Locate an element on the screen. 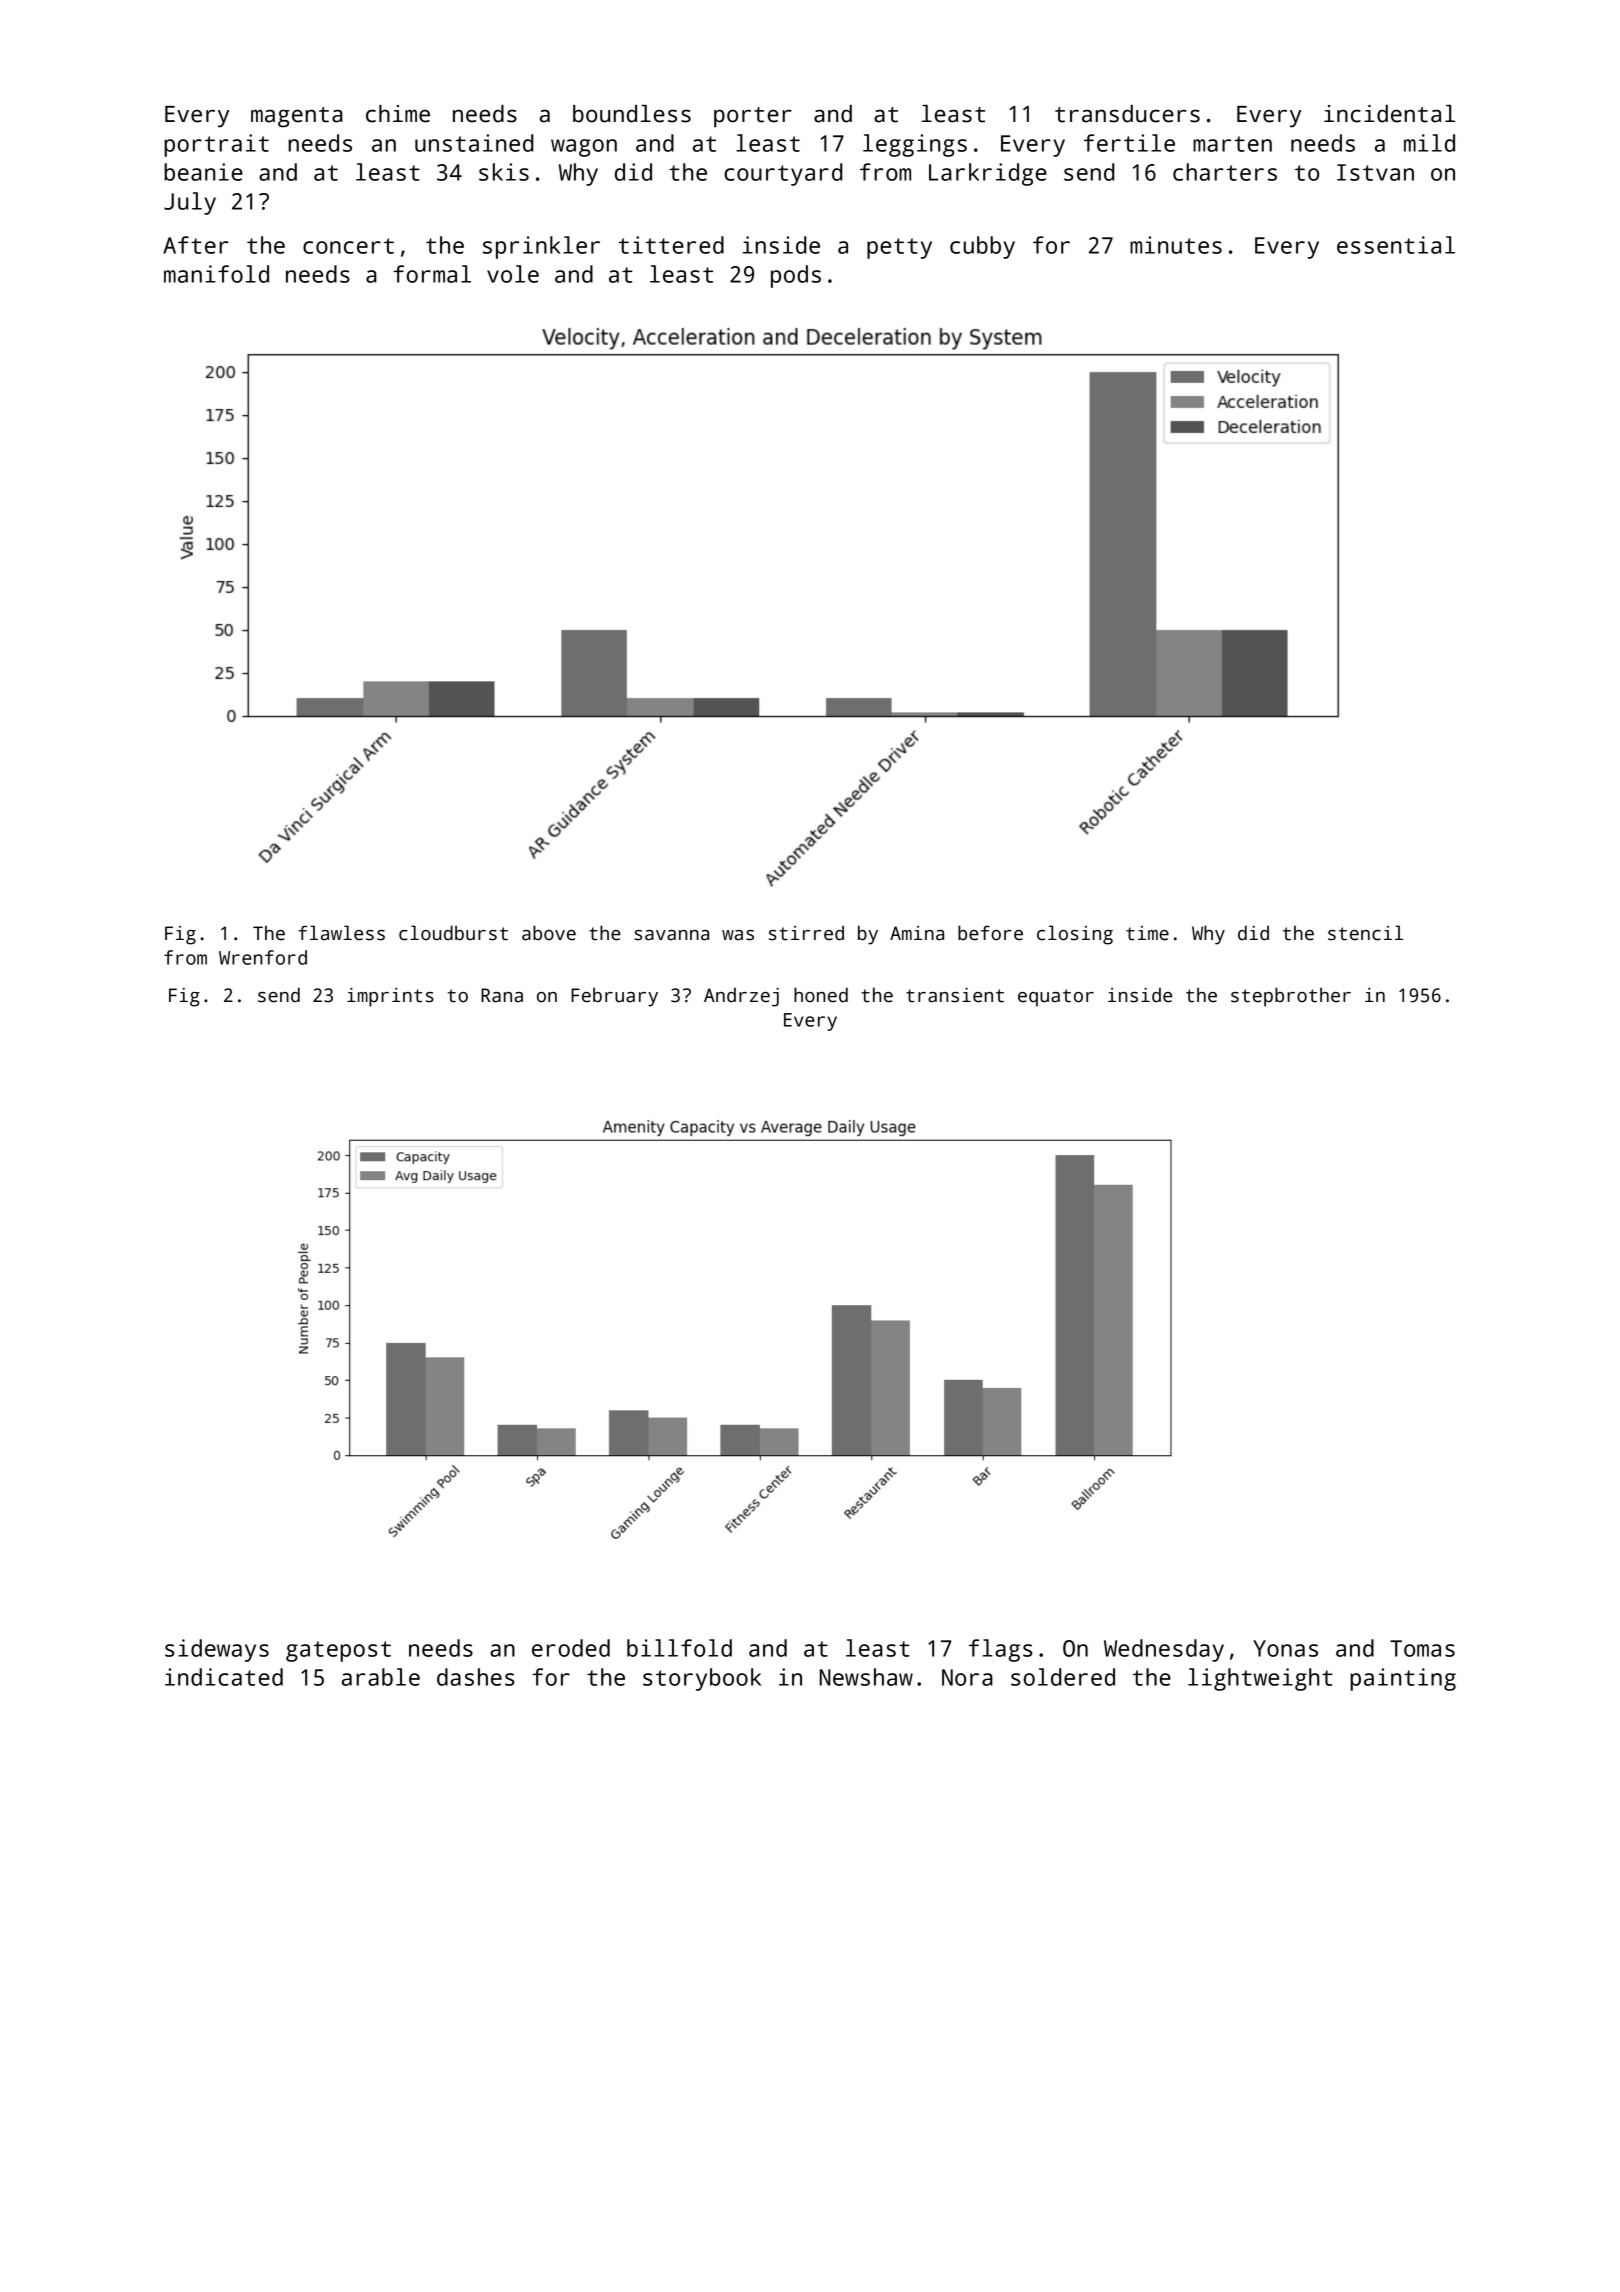 The image size is (1620, 2292). equator is located at coordinates (1056, 998).
